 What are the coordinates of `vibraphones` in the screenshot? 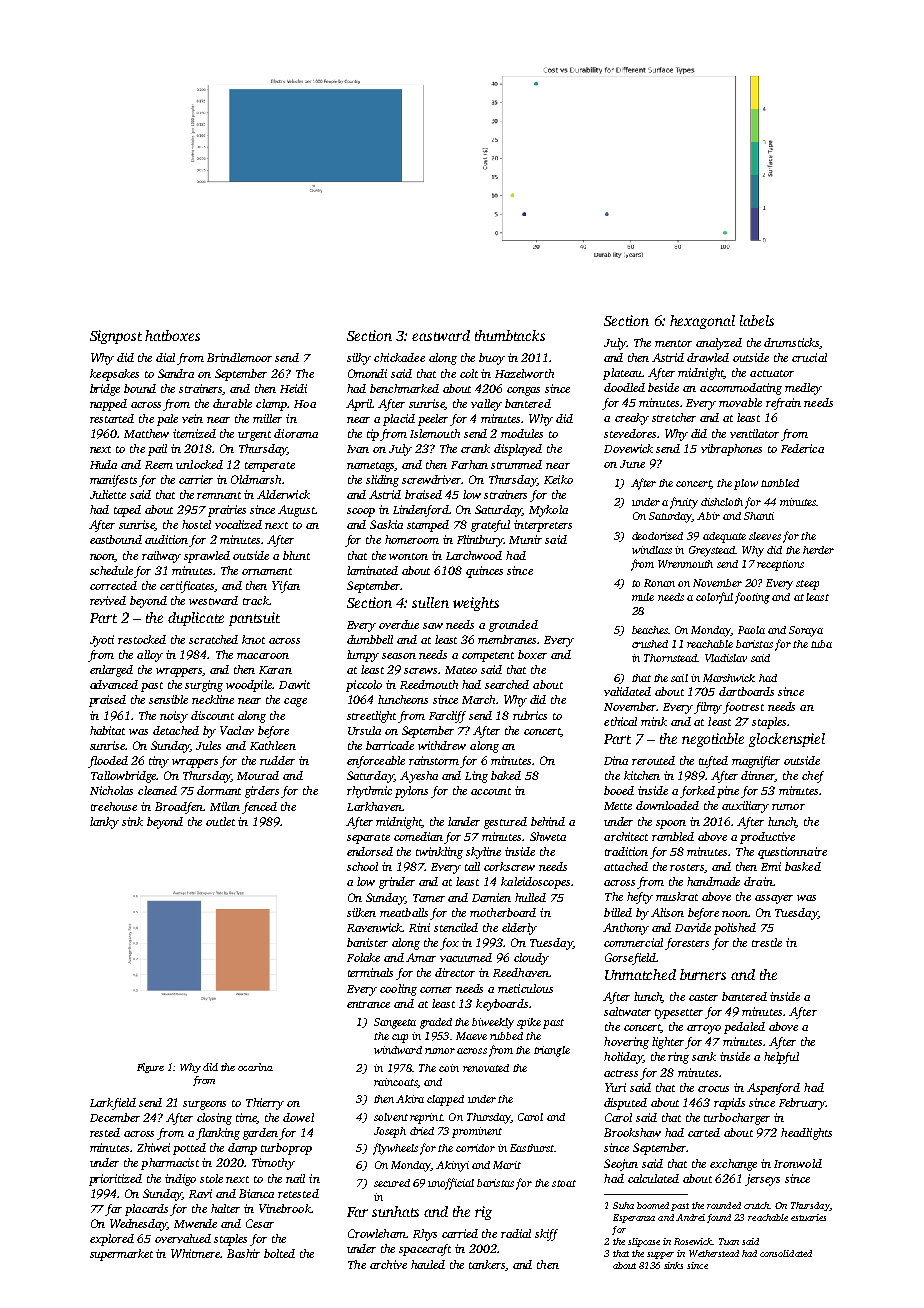 It's located at (731, 450).
